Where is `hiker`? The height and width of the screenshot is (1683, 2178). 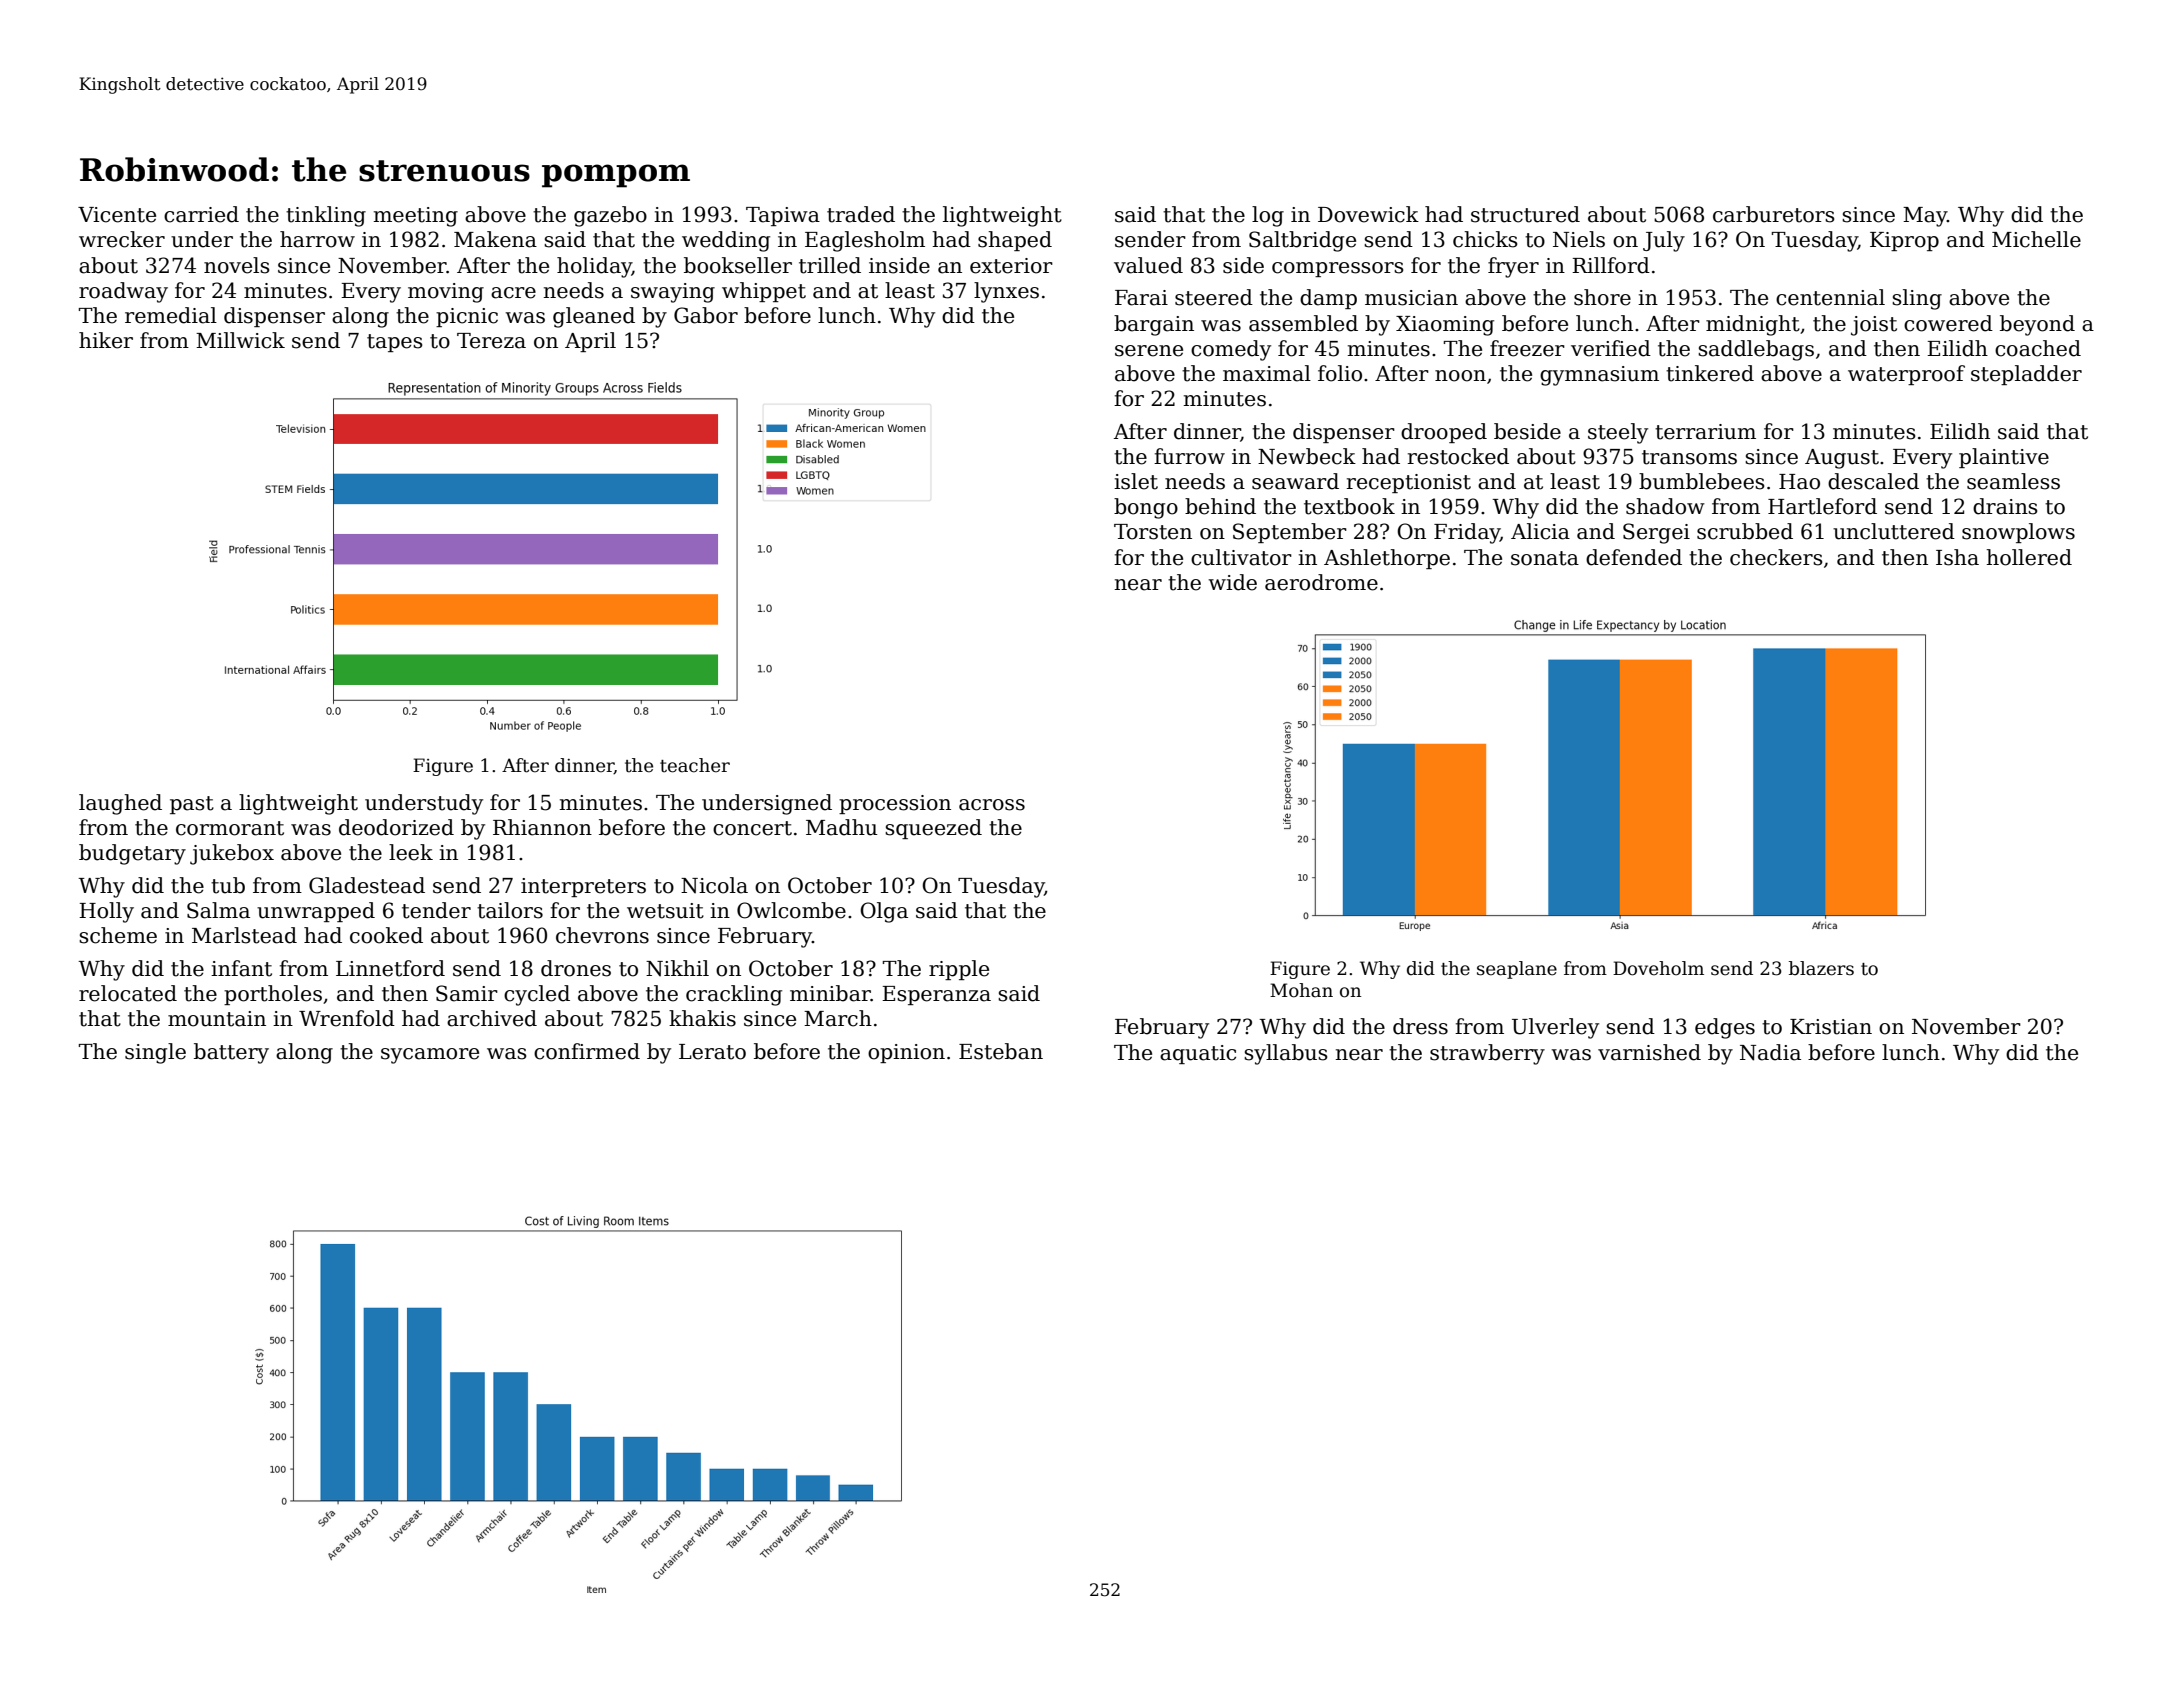 hiker is located at coordinates (106, 340).
